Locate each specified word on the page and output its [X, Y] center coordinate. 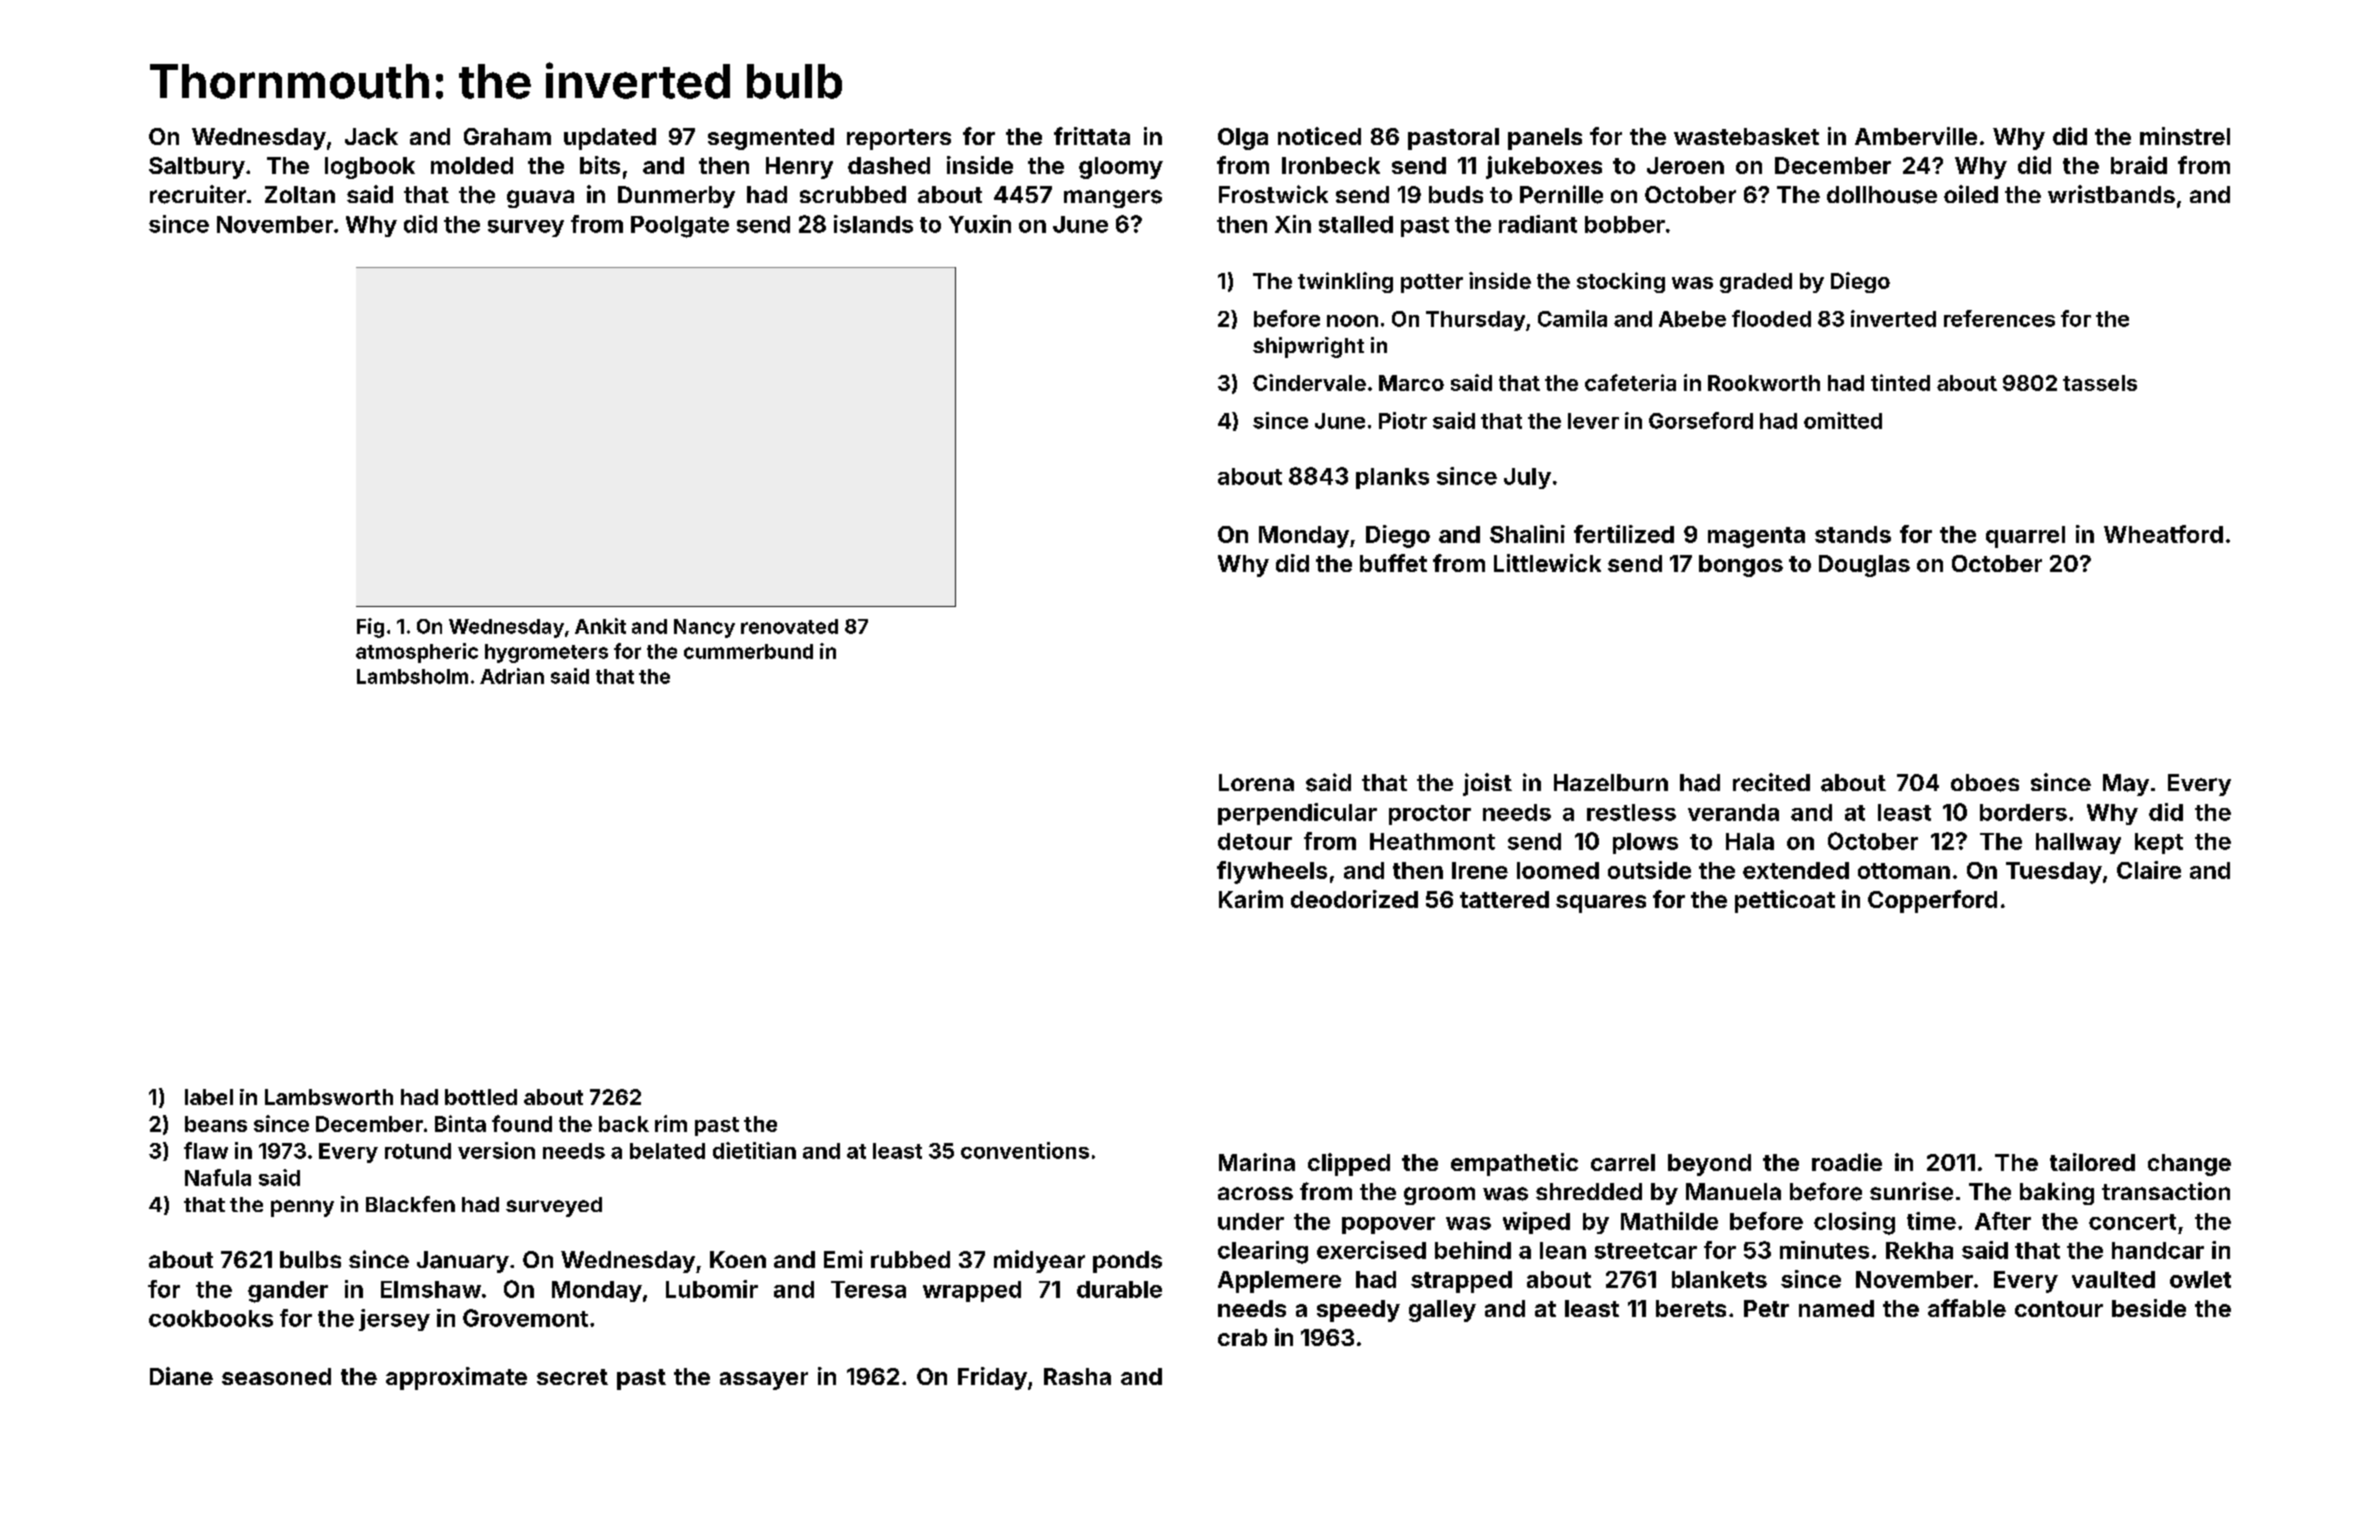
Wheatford [2163, 534]
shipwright [1308, 347]
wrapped [972, 1291]
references [1999, 318]
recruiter [198, 194]
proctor [1430, 815]
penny [302, 1208]
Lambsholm [412, 676]
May [2126, 785]
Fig [370, 628]
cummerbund [748, 651]
